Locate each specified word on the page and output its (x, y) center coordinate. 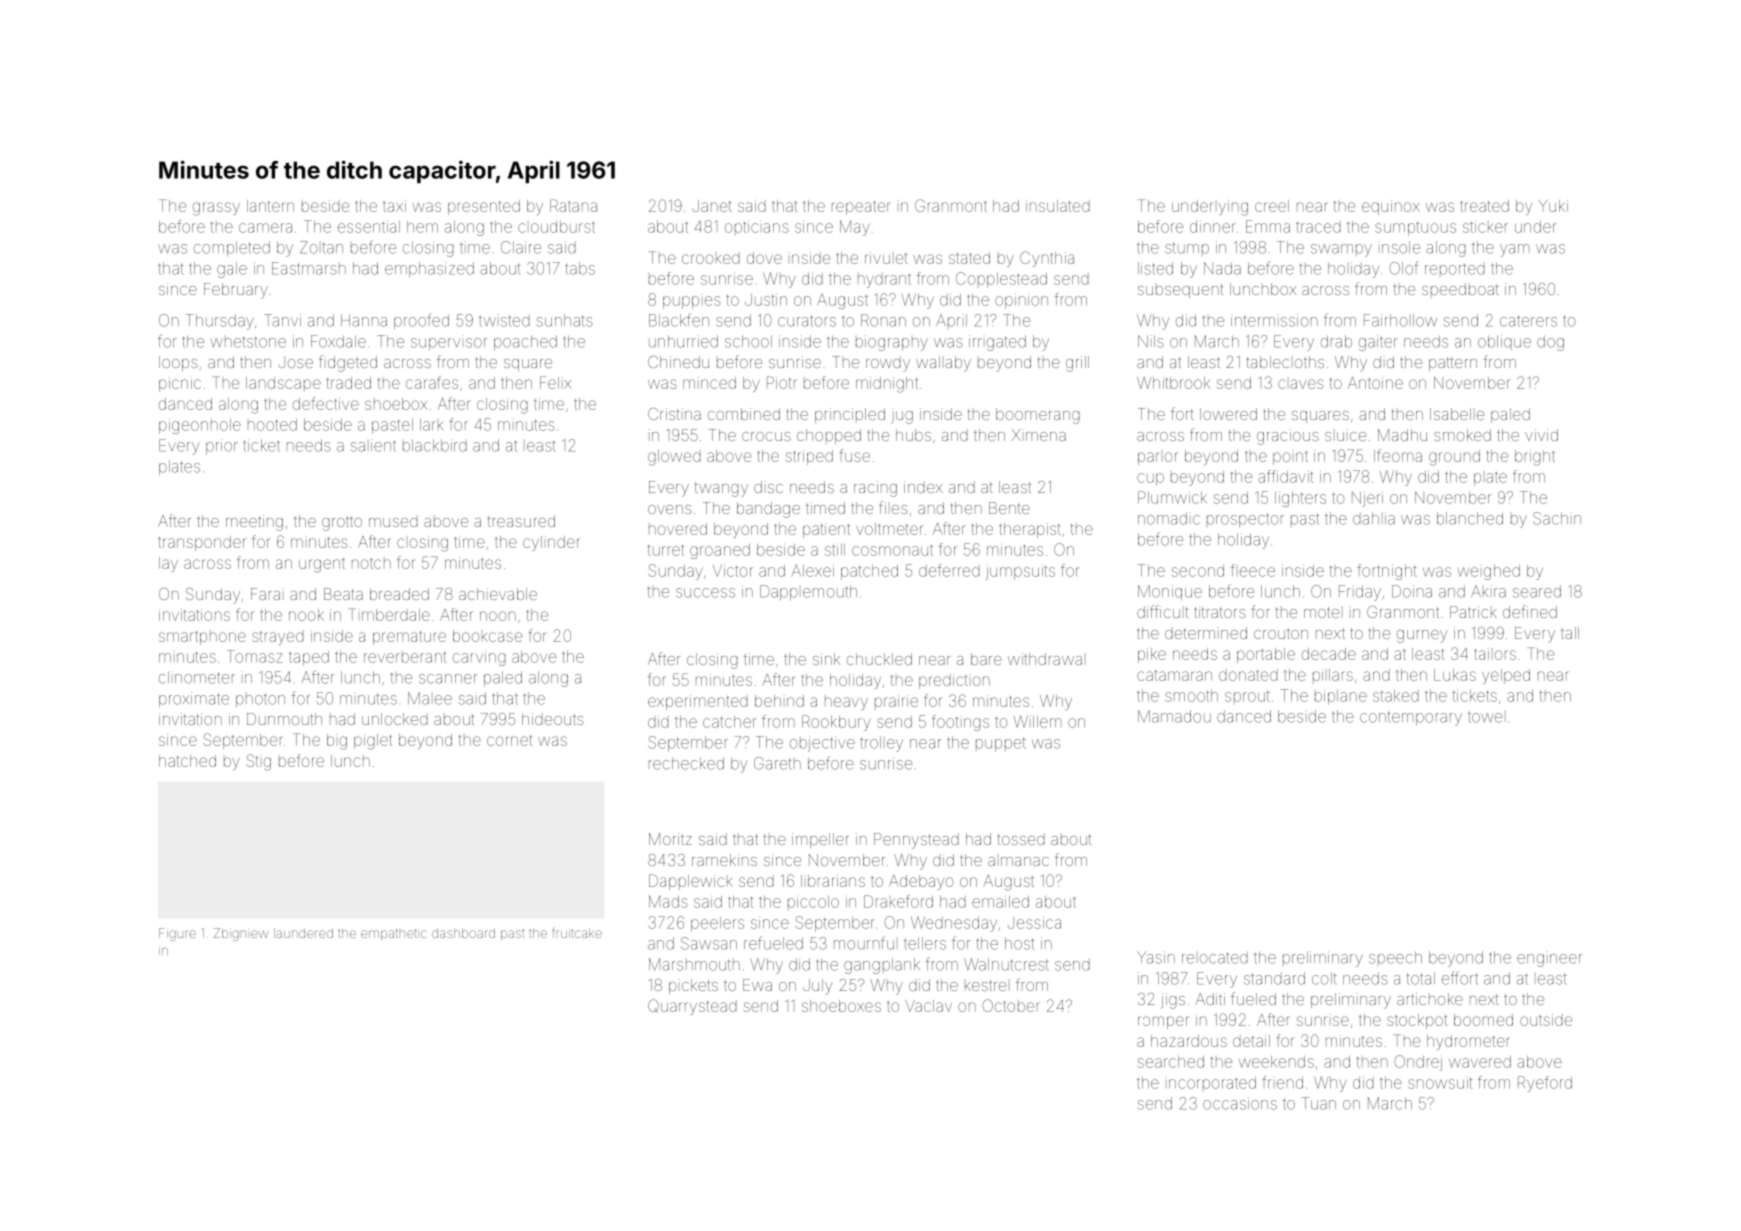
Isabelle (1457, 414)
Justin (766, 300)
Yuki (1553, 206)
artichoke (1430, 999)
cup (1150, 479)
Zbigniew (241, 934)
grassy (216, 209)
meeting (254, 523)
